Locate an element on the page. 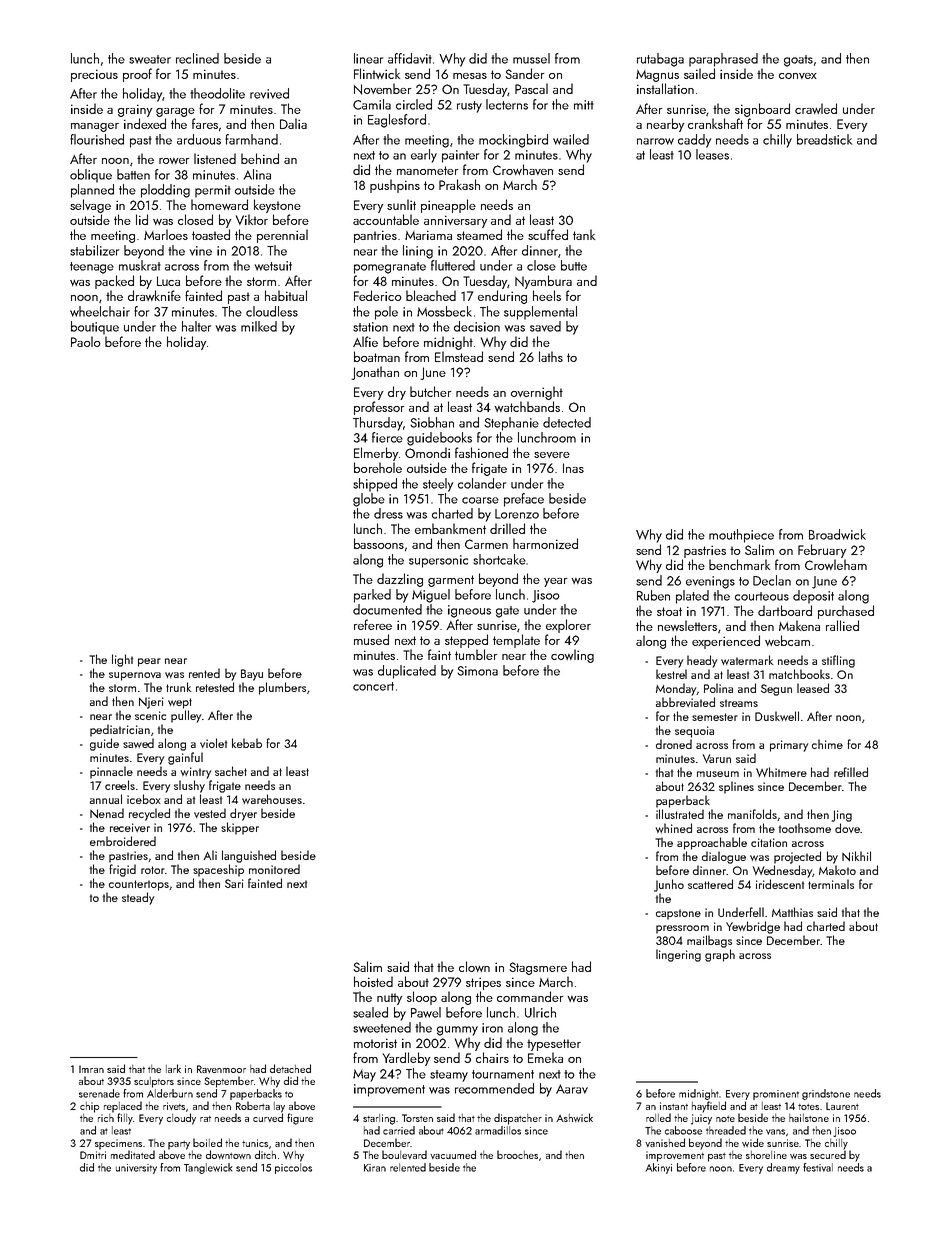  year is located at coordinates (555, 582).
